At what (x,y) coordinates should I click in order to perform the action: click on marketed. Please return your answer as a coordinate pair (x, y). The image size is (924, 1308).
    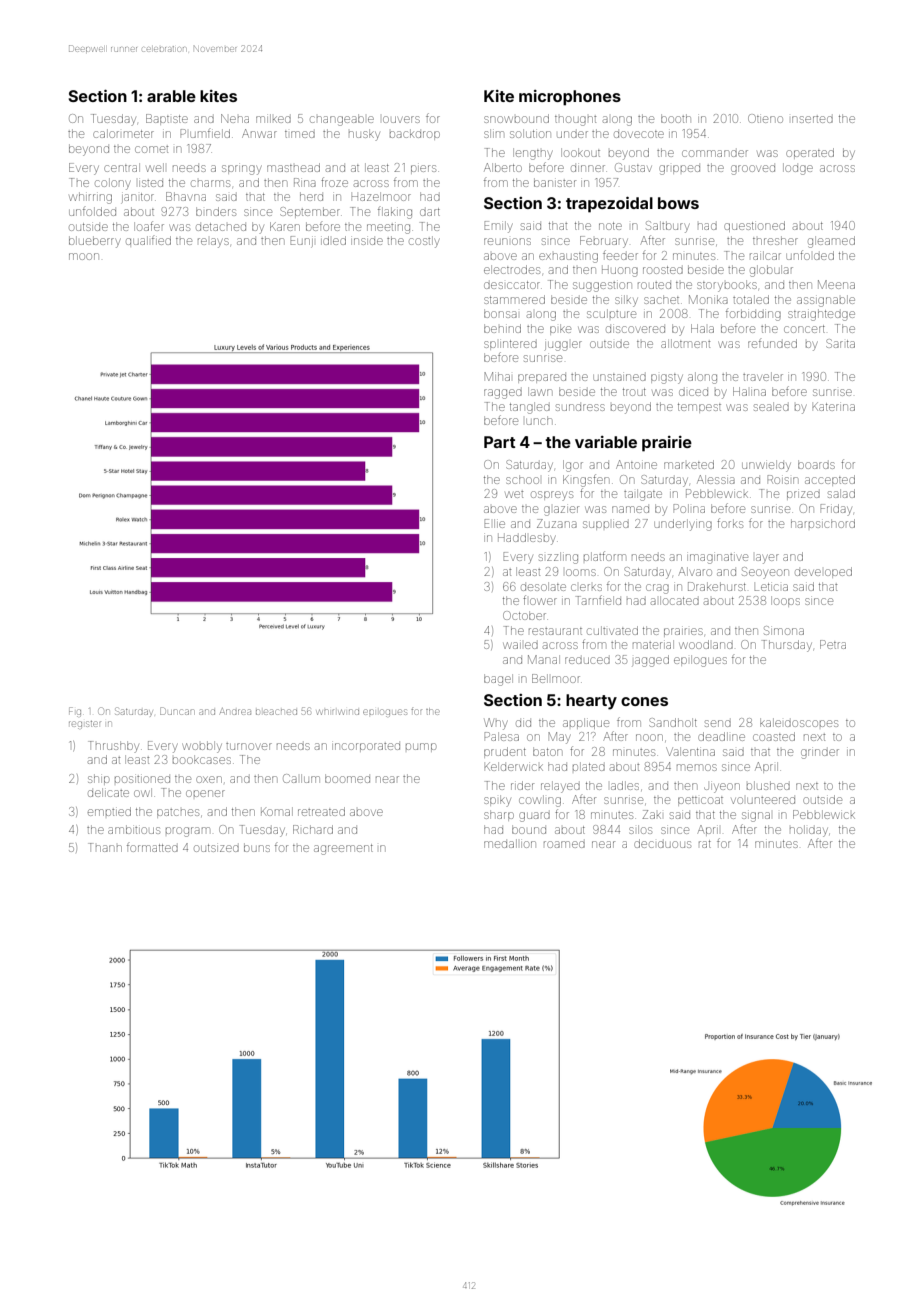
    Looking at the image, I should click on (689, 464).
